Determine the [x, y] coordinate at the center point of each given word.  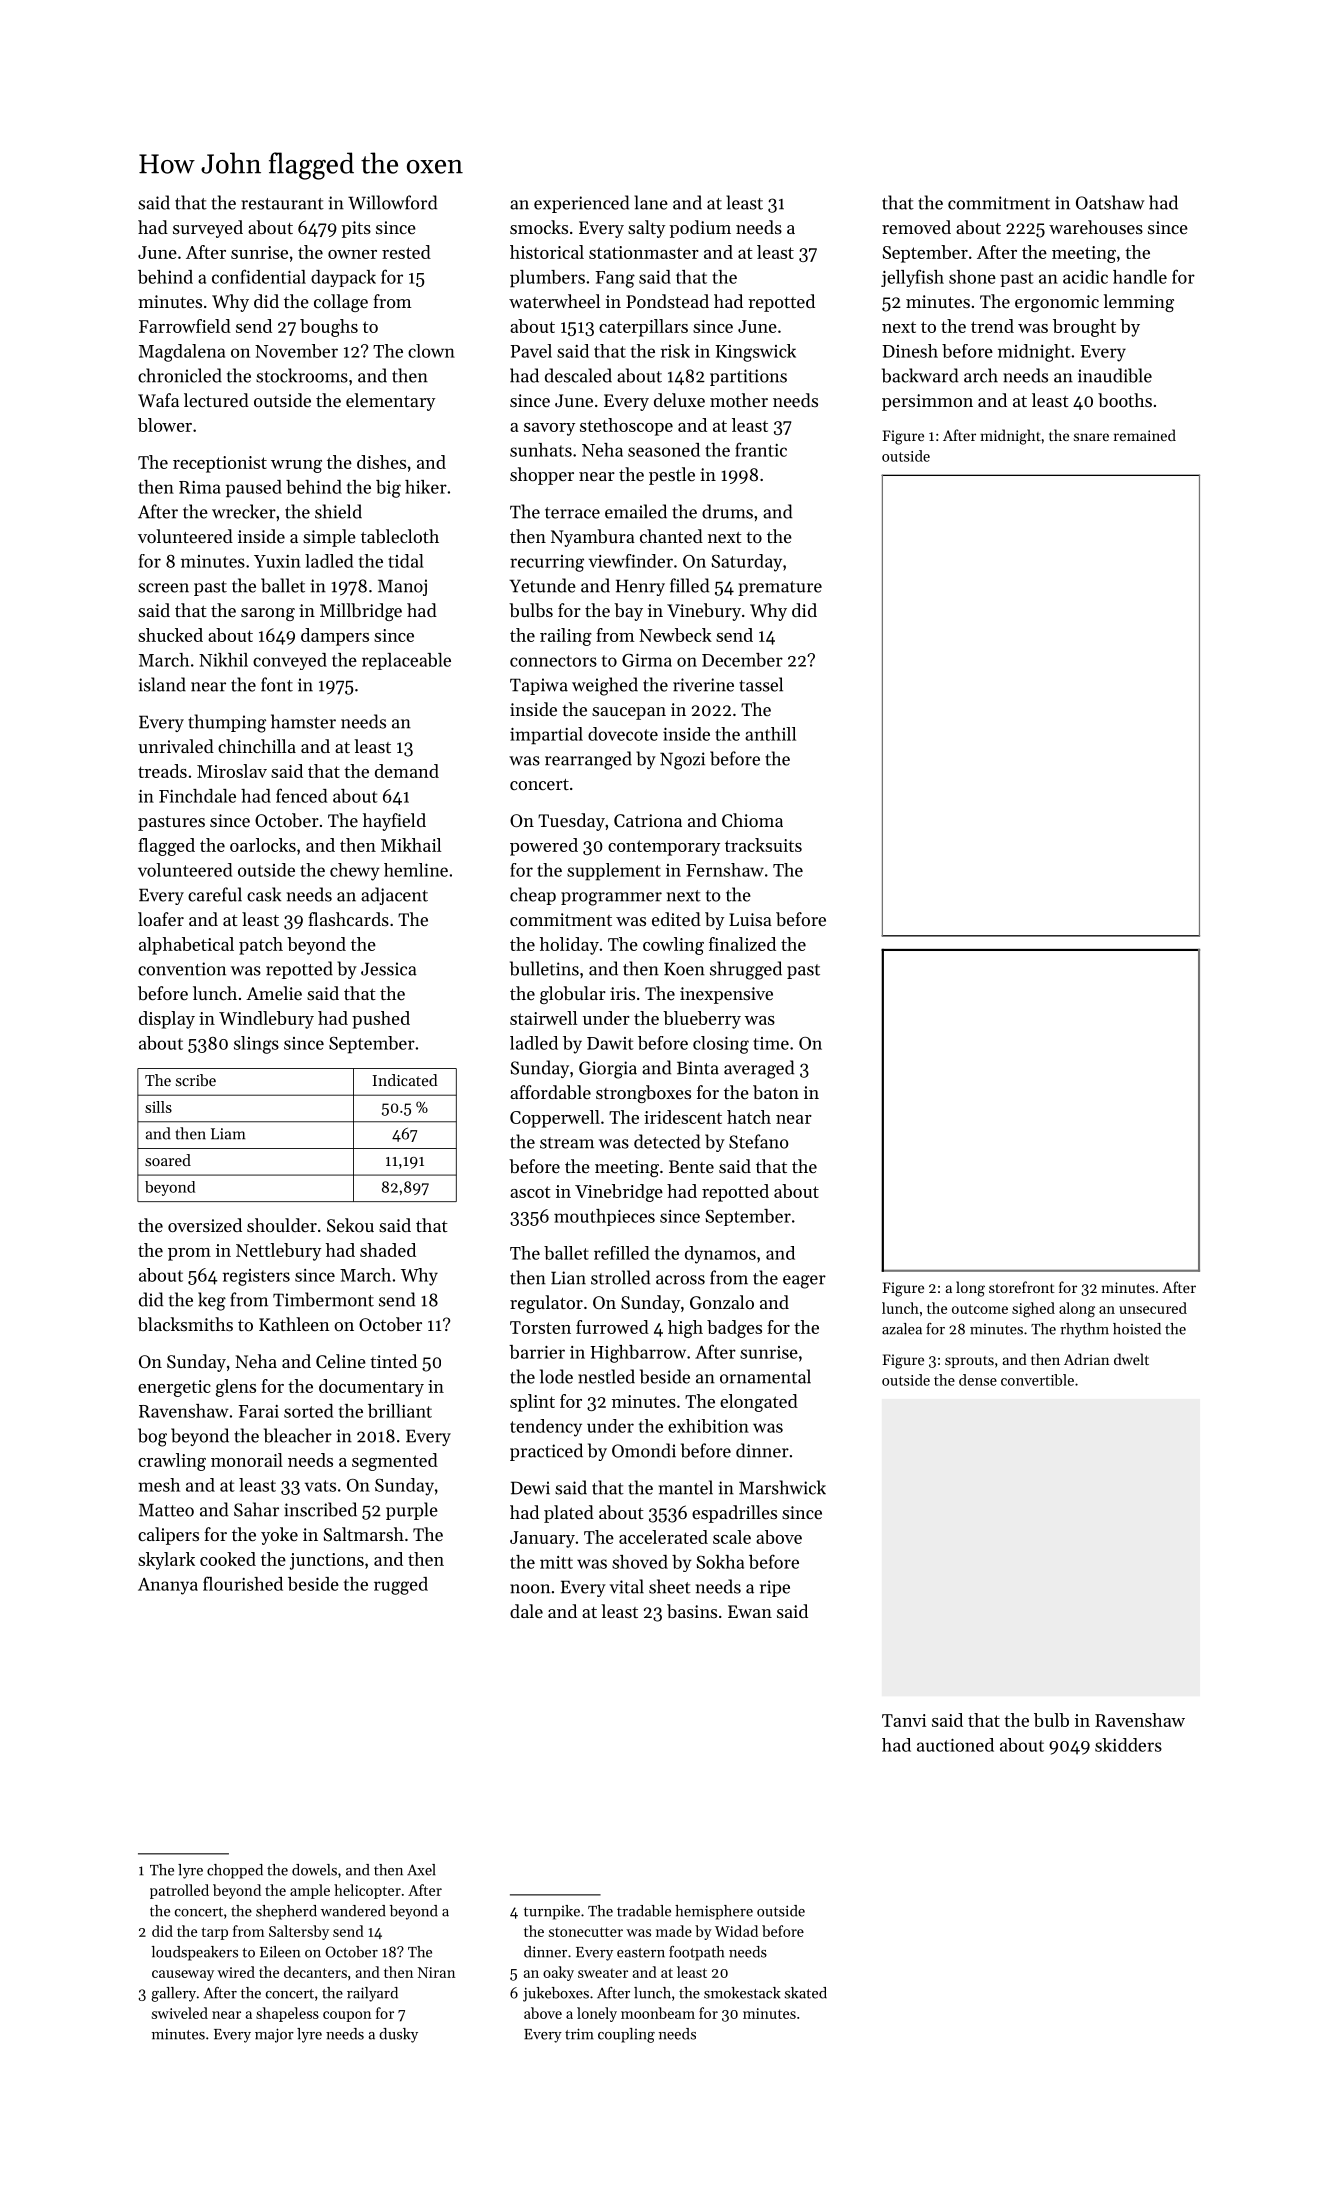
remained [1145, 435]
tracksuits [763, 845]
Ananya [168, 1586]
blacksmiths [185, 1324]
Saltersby [299, 1932]
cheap [533, 896]
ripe [775, 1588]
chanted [671, 536]
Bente [691, 1166]
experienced [581, 204]
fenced [301, 795]
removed [916, 227]
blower [165, 425]
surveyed [208, 229]
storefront [1022, 1287]
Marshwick [782, 1487]
